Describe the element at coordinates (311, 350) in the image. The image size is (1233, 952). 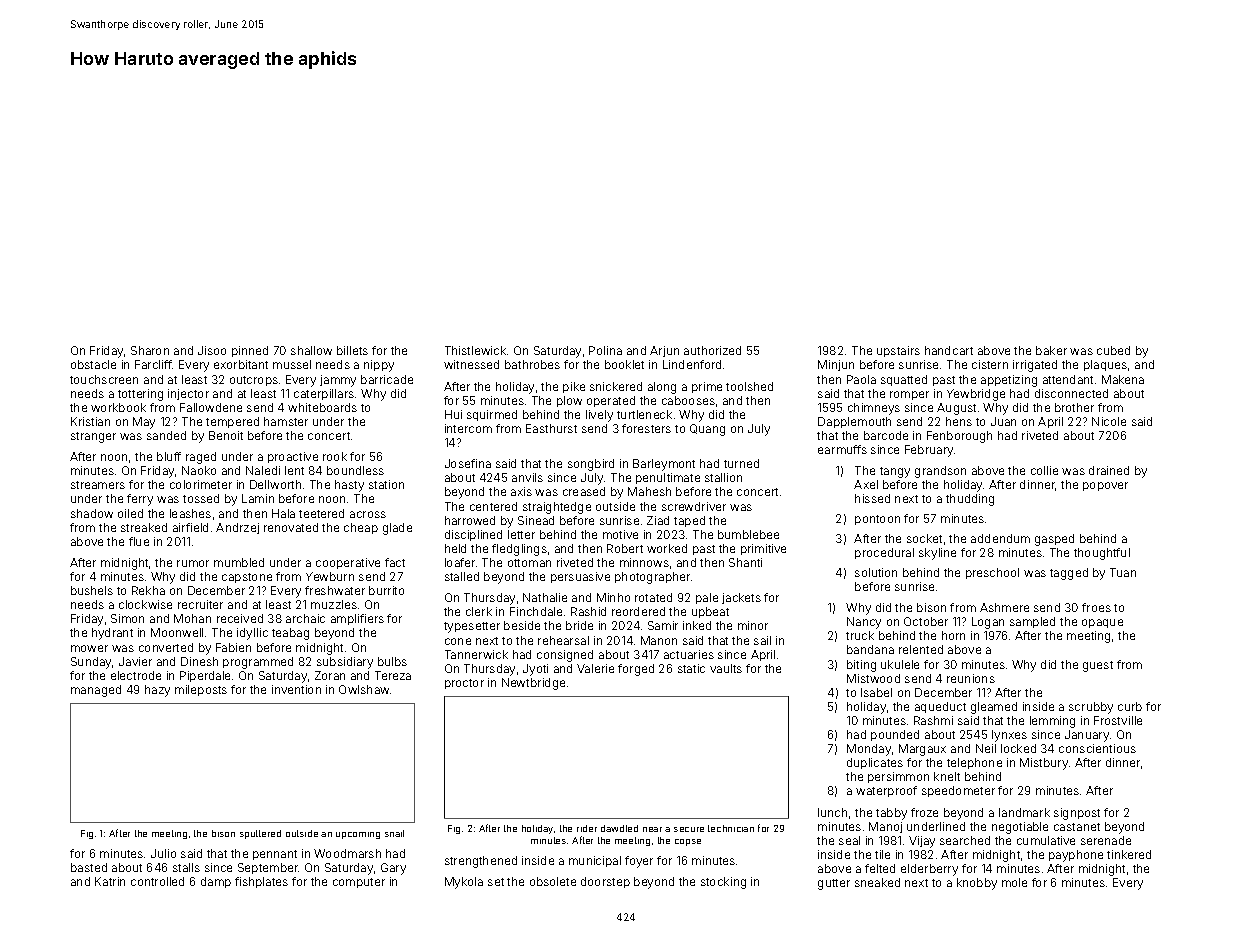
I see `shallow` at that location.
